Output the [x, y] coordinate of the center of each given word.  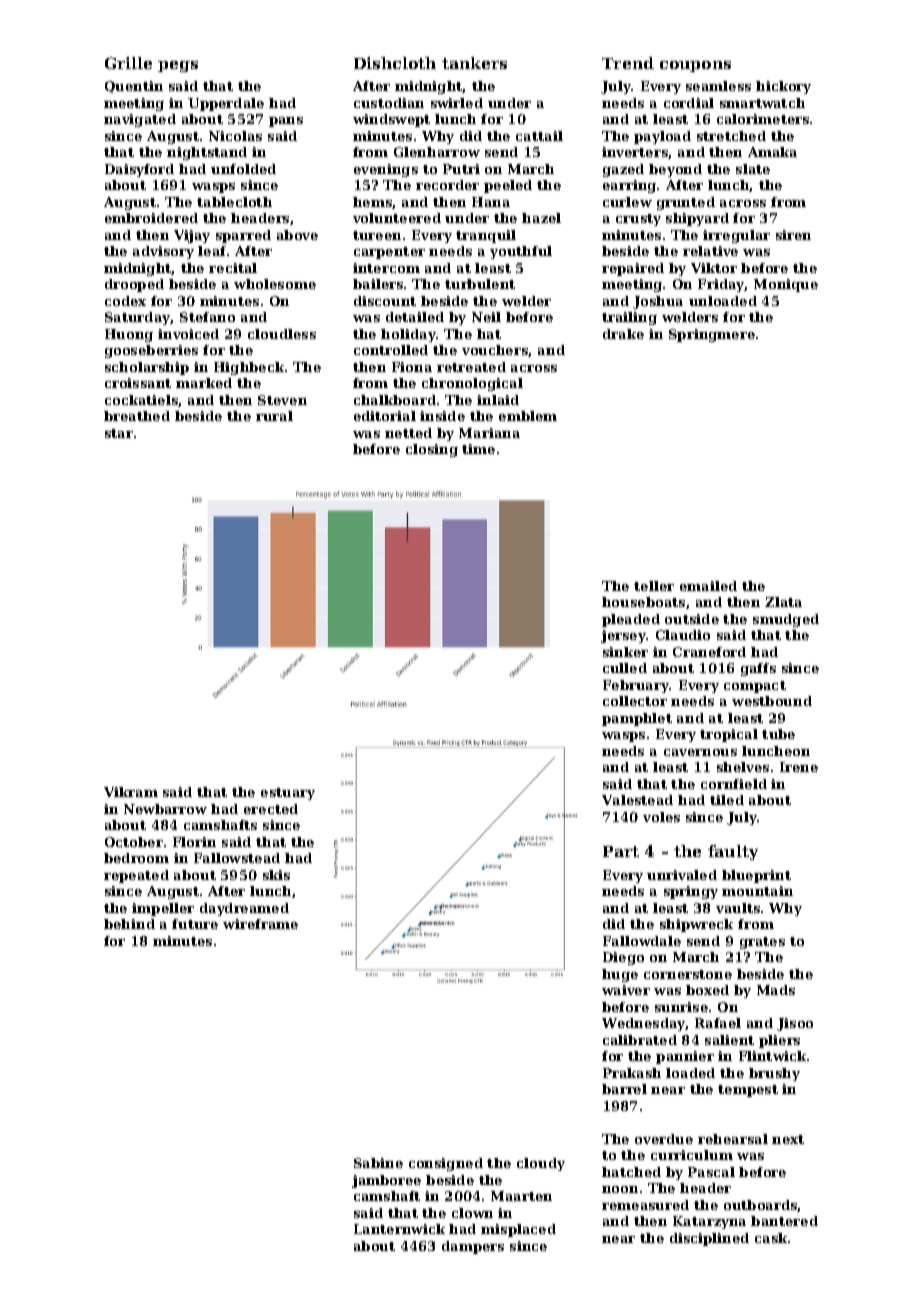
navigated [140, 120]
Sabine [378, 1163]
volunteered [397, 218]
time [478, 449]
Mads [776, 990]
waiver [626, 990]
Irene [799, 767]
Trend [628, 63]
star [119, 433]
